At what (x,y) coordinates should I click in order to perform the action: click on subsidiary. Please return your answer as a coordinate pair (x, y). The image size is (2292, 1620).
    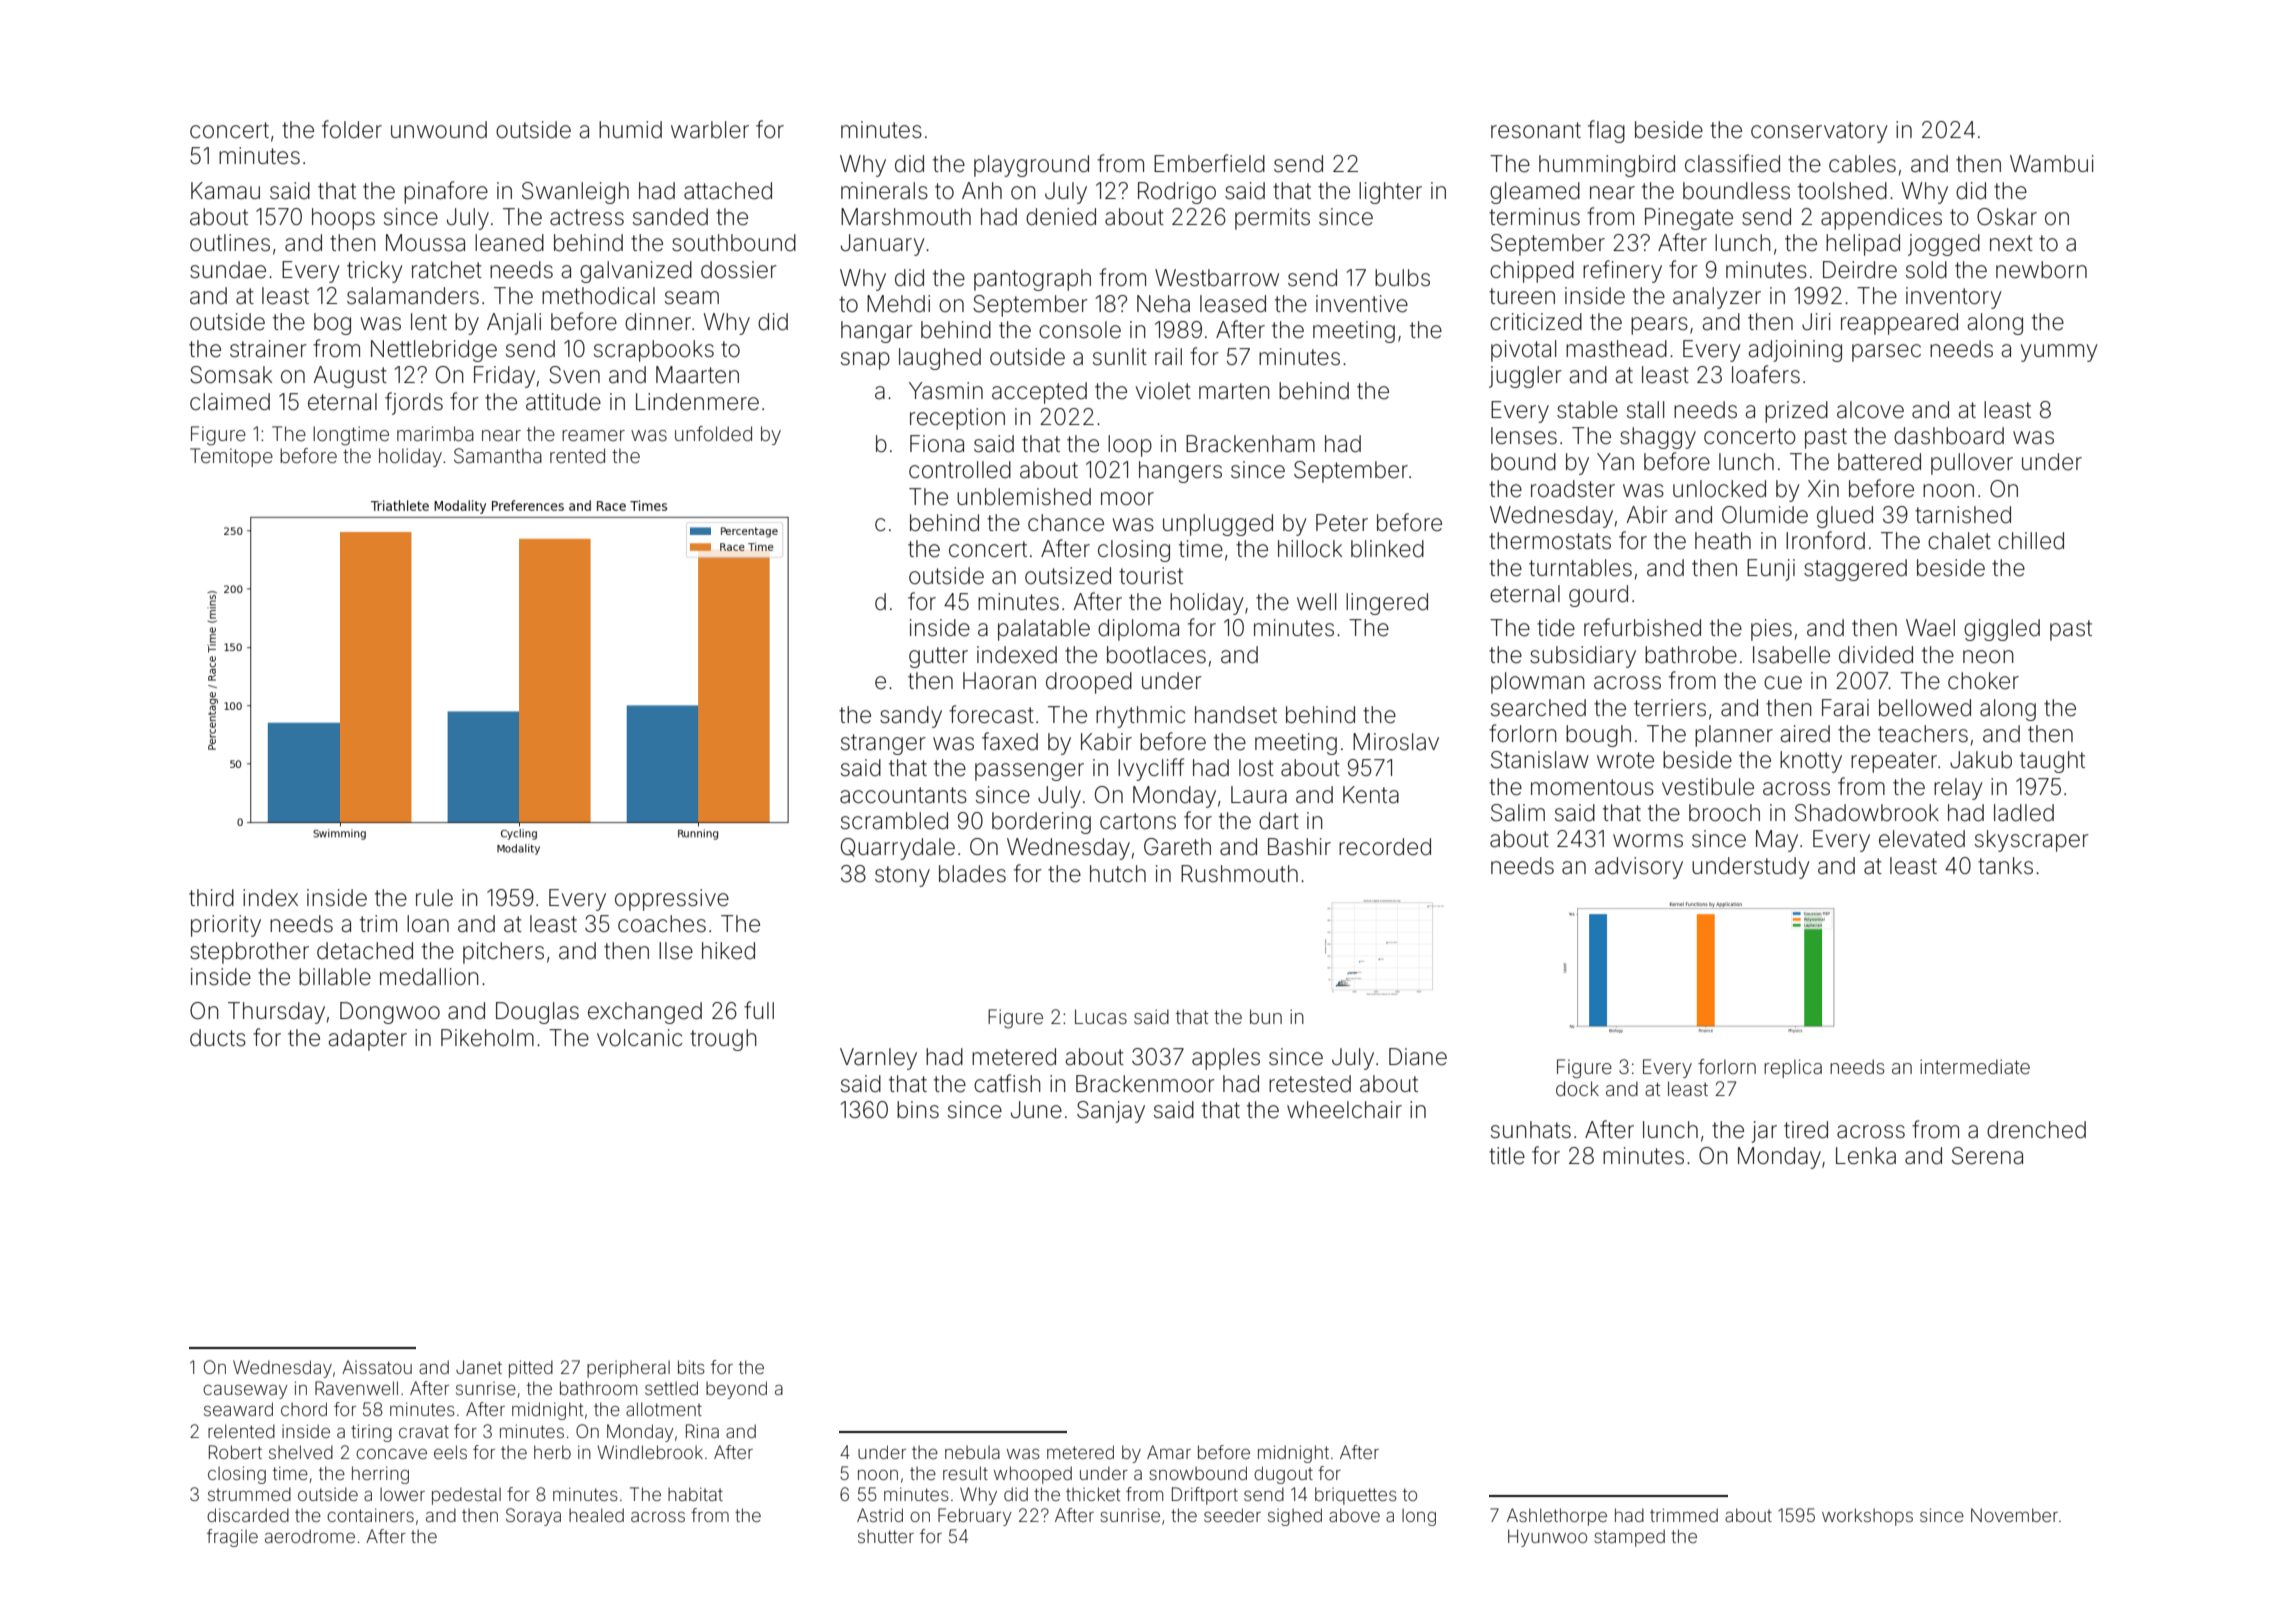
    Looking at the image, I should click on (1583, 657).
